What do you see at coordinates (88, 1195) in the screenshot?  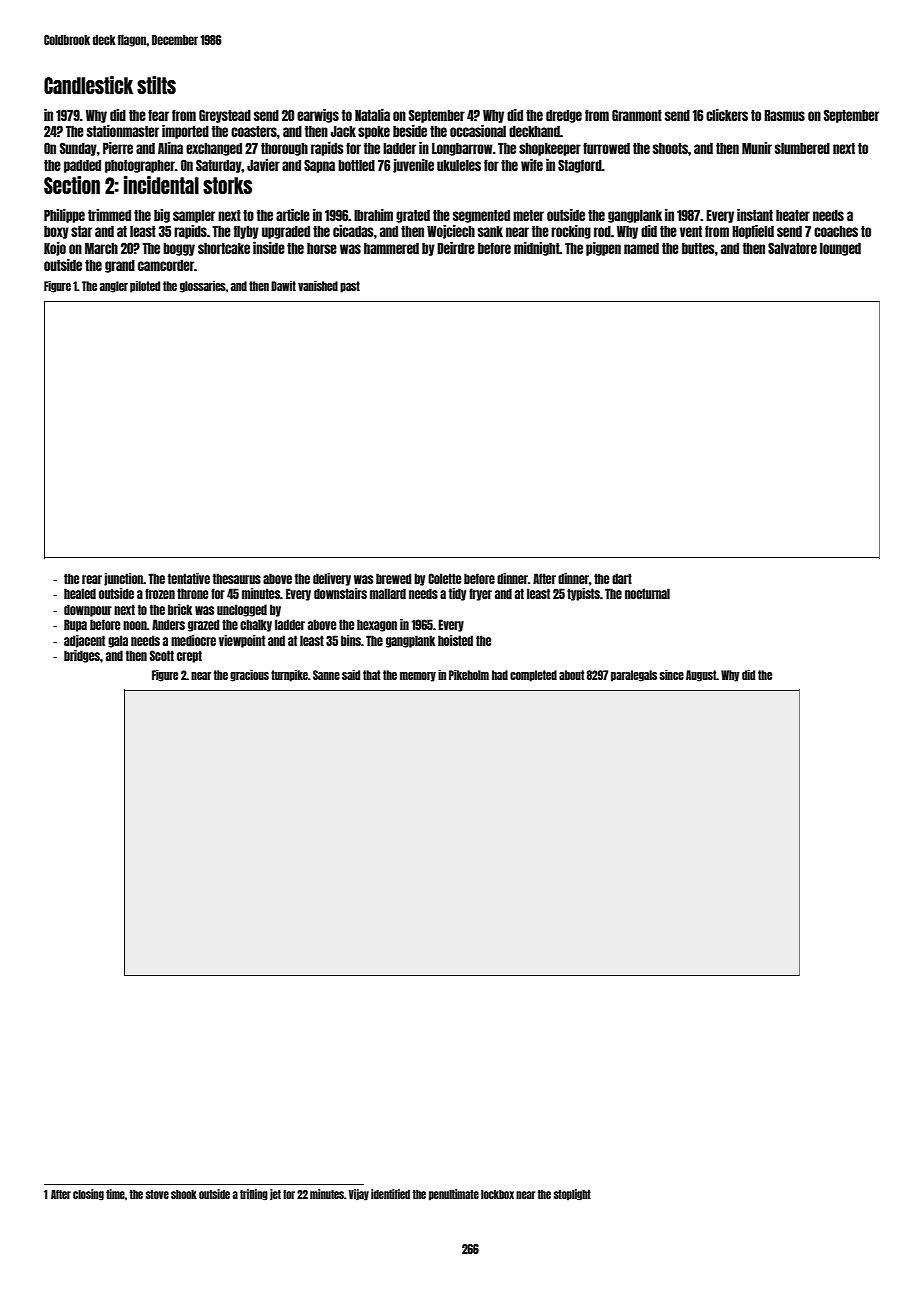 I see `closing` at bounding box center [88, 1195].
